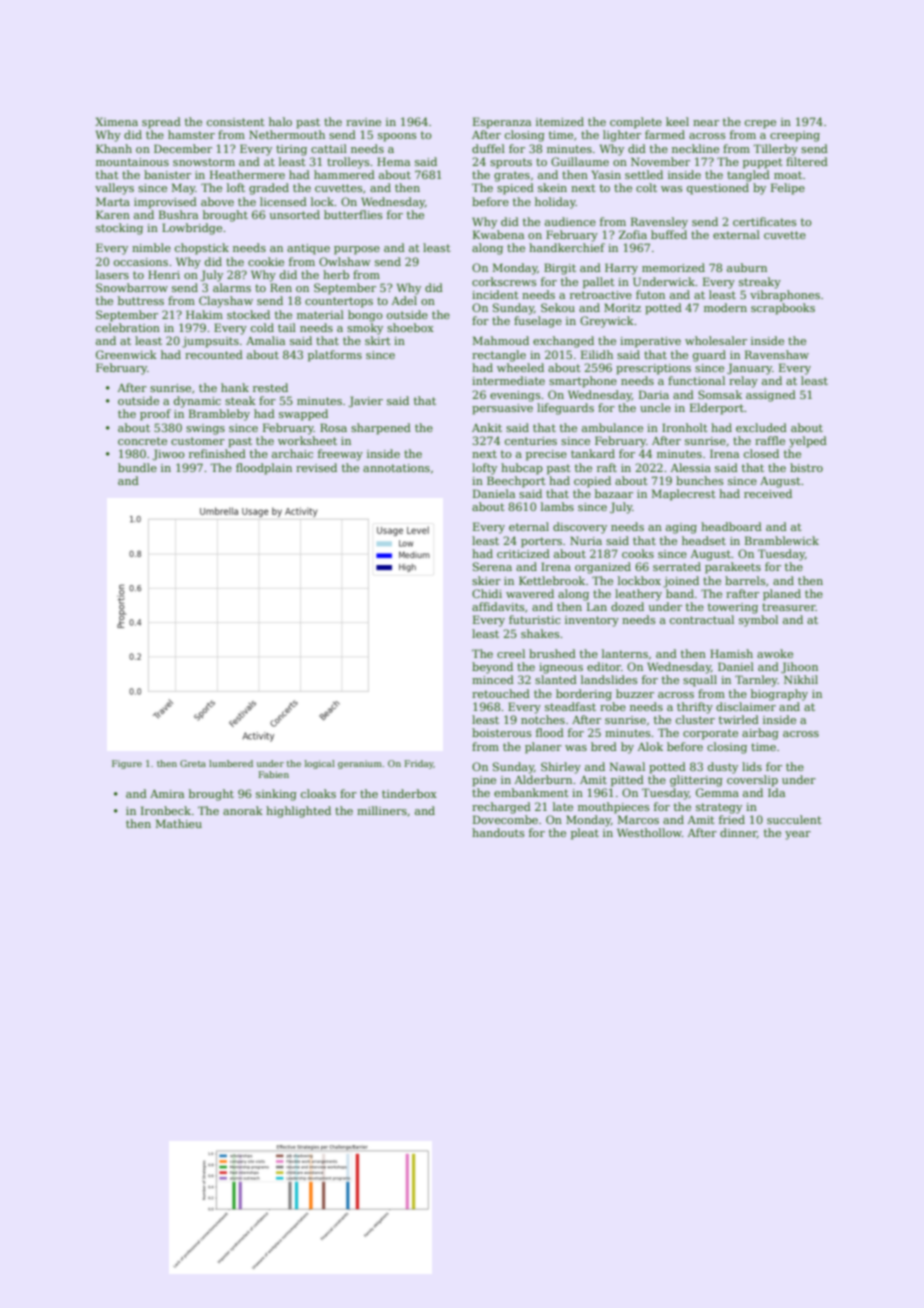 The height and width of the document is (1308, 924). What do you see at coordinates (546, 455) in the document?
I see `precise` at bounding box center [546, 455].
